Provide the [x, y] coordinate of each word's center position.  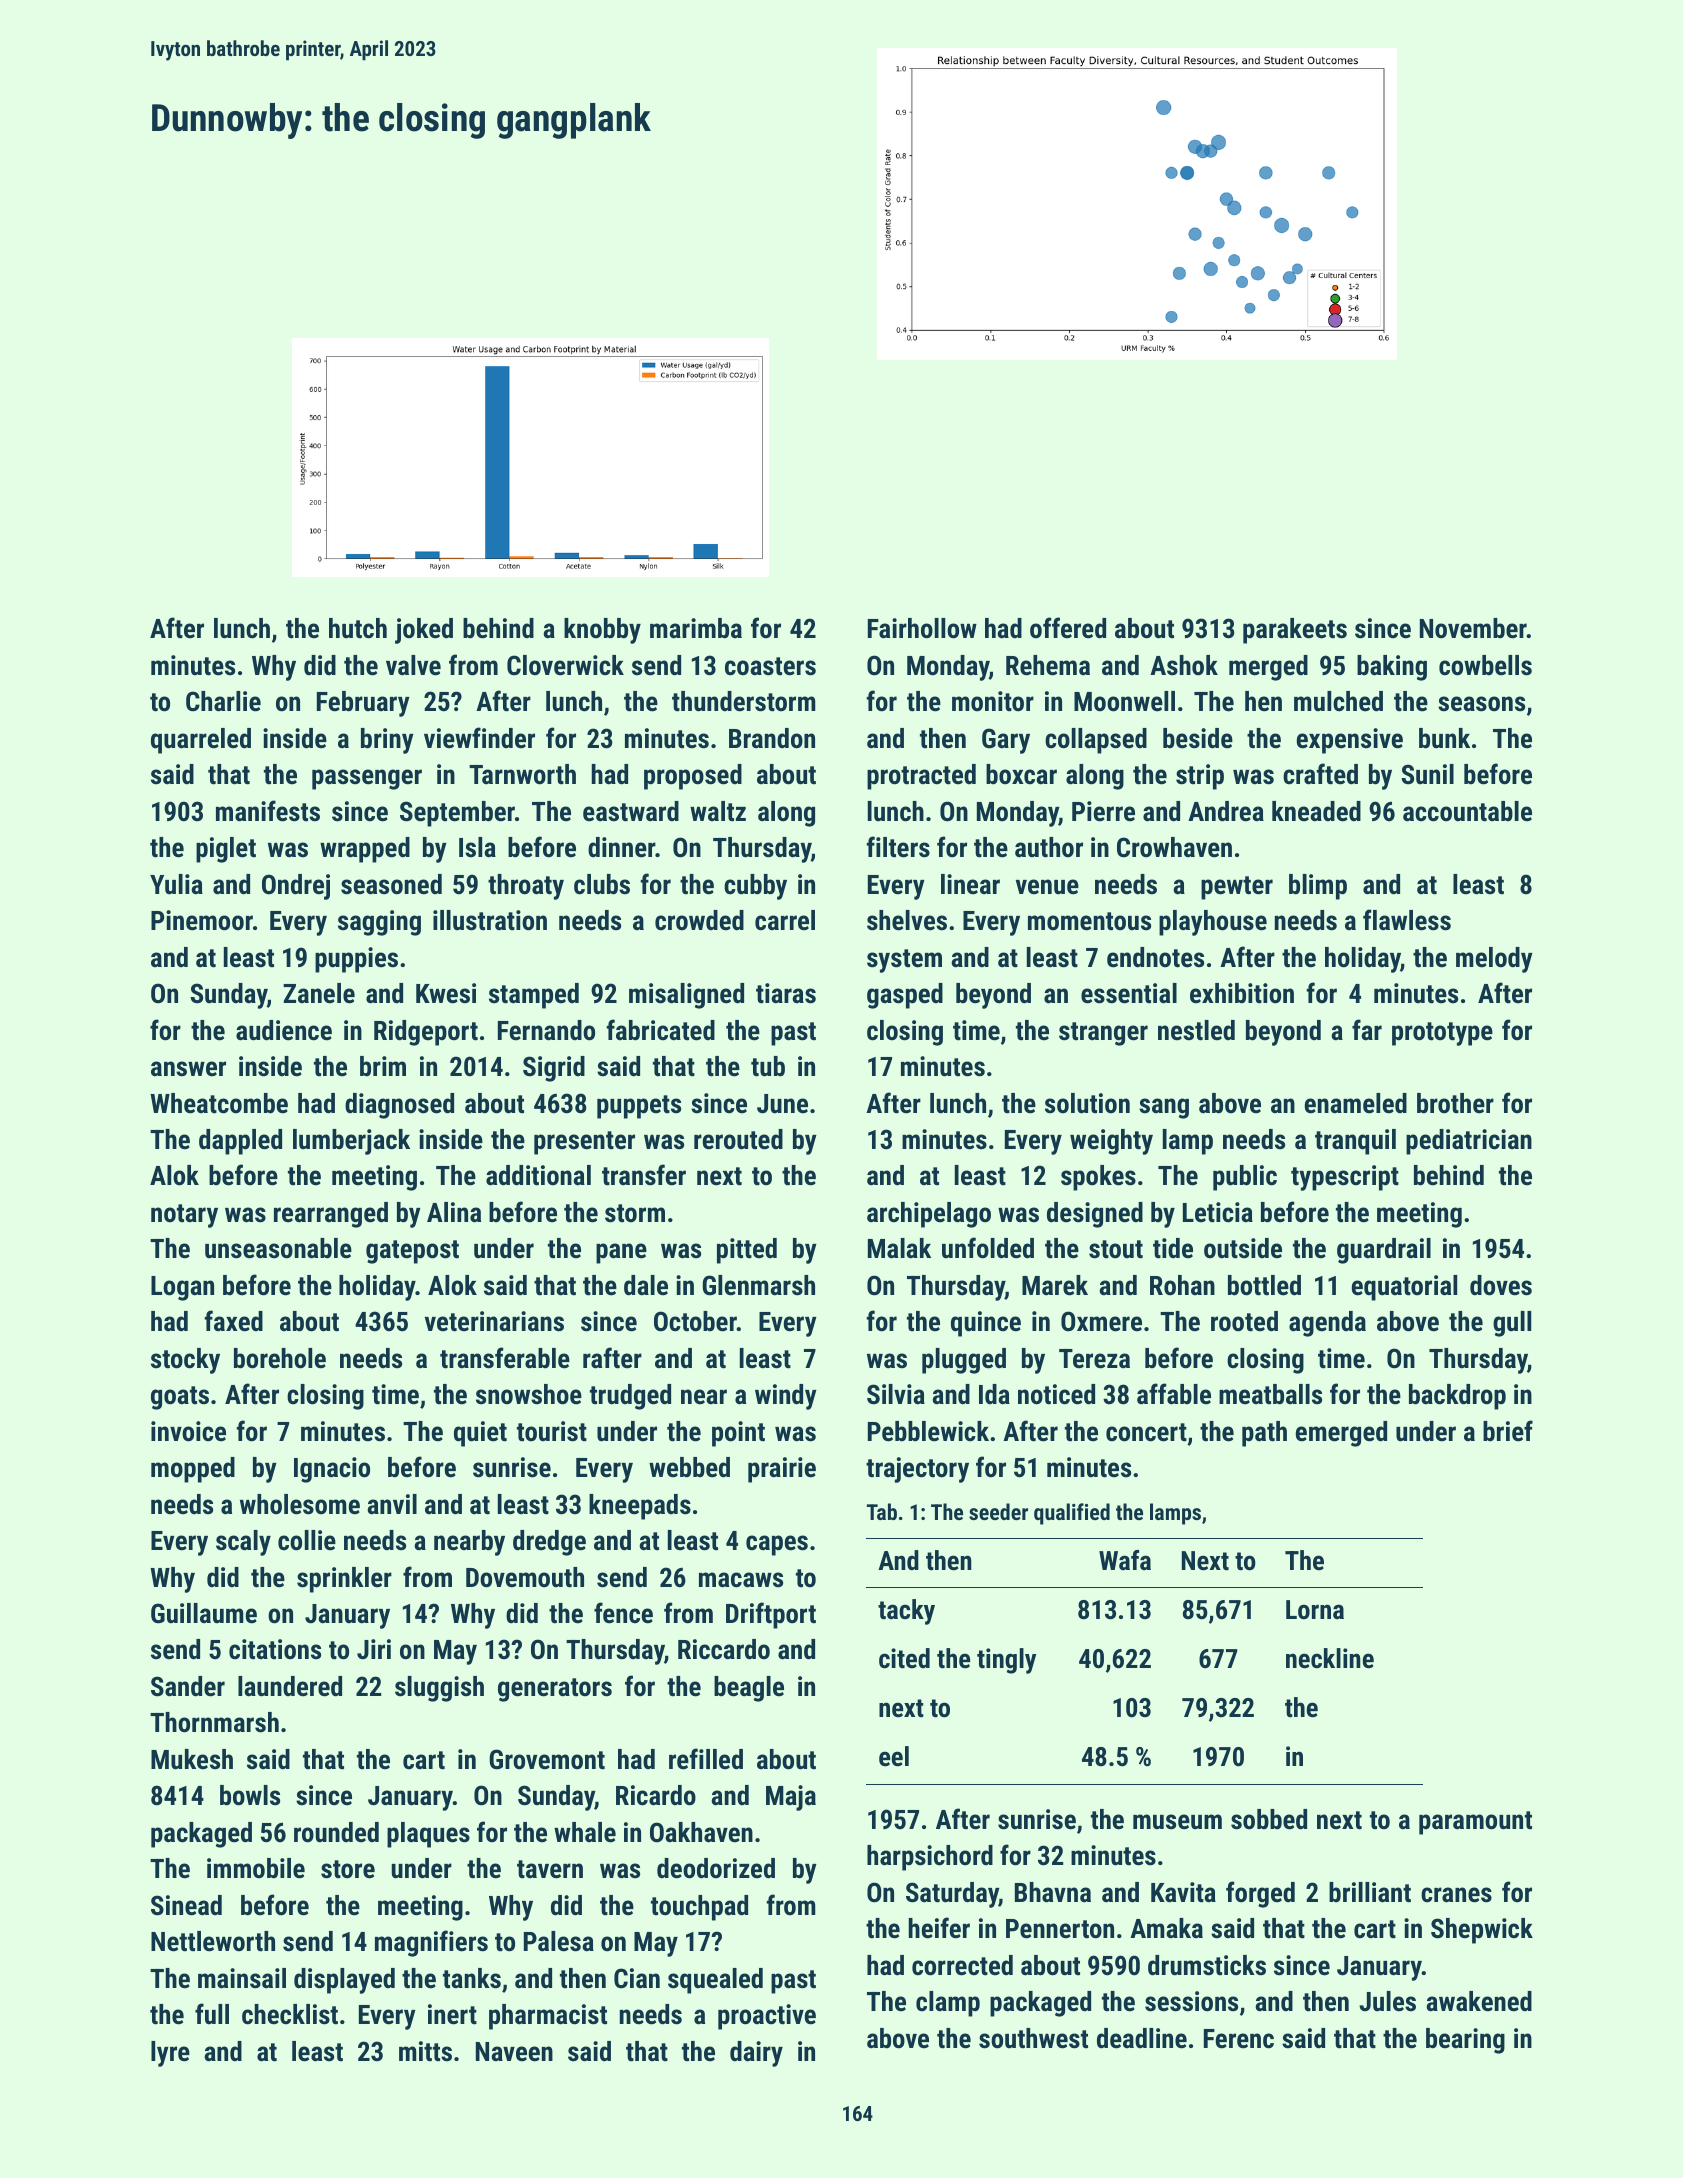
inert [452, 2014]
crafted [1320, 774]
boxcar [1021, 774]
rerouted [738, 1139]
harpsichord [930, 1858]
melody [1494, 960]
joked [424, 631]
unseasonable [278, 1248]
